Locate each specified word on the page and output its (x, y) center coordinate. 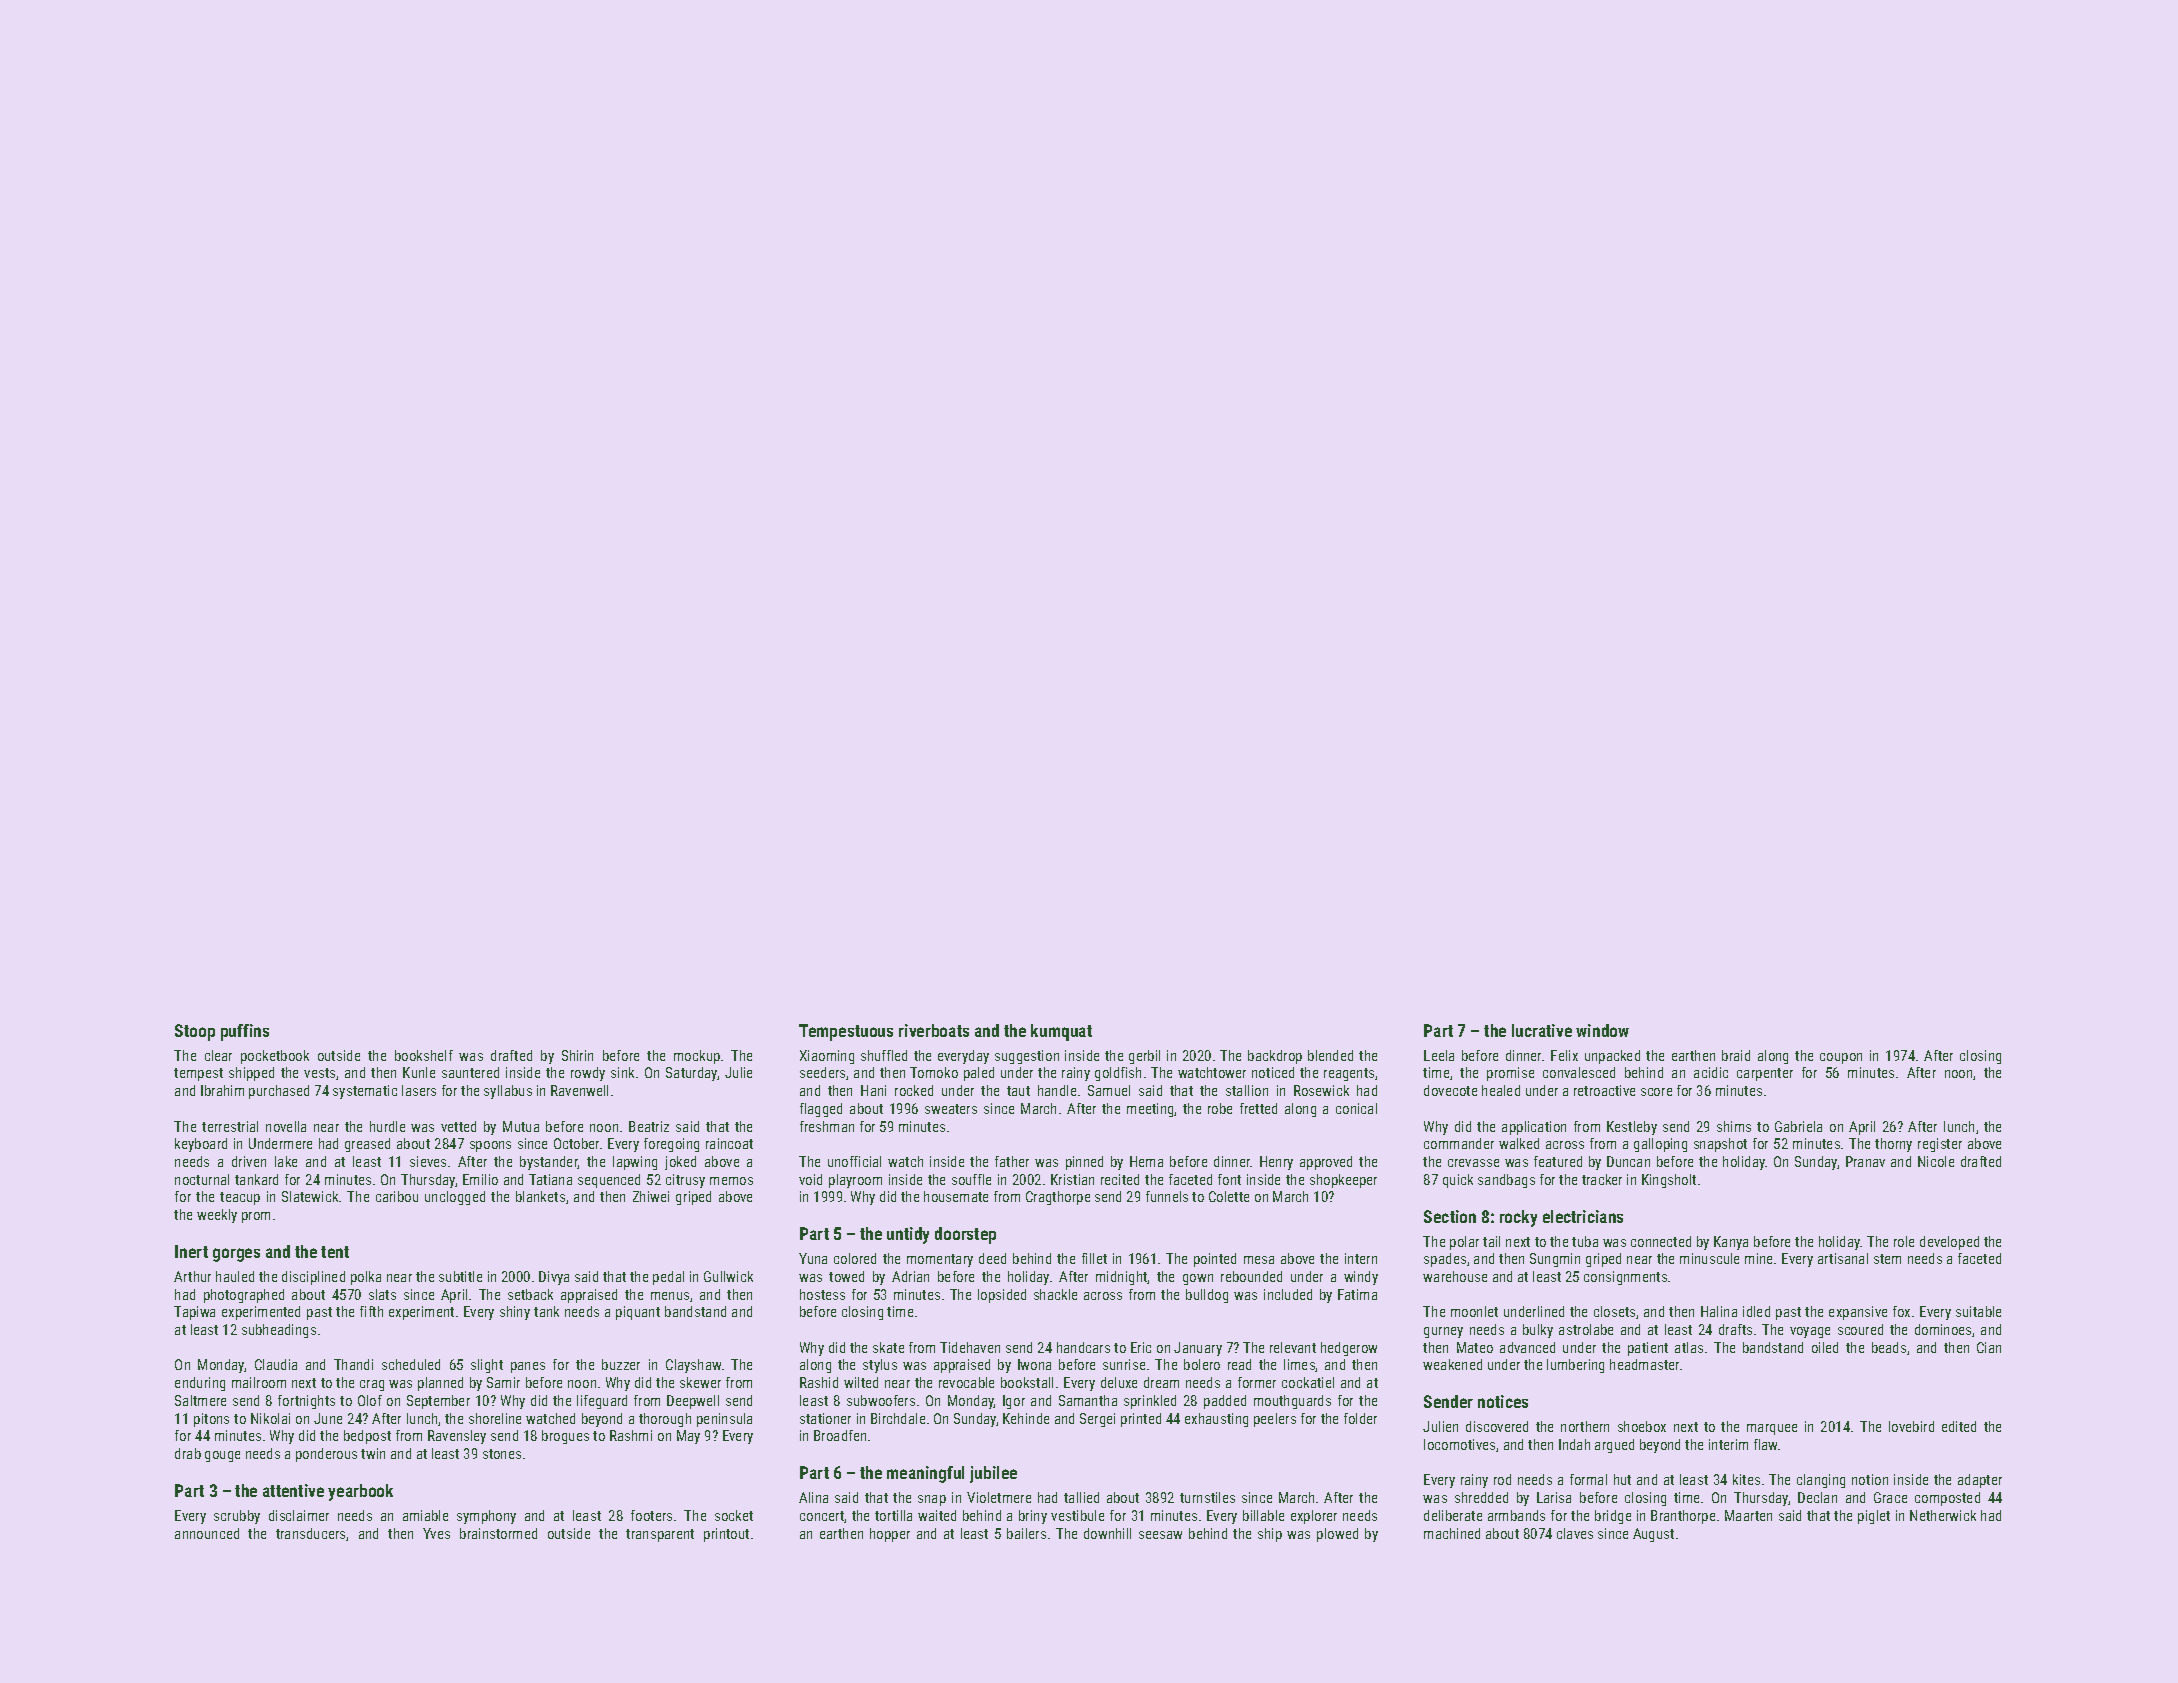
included (1288, 1294)
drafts (1735, 1329)
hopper (890, 1535)
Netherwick (1943, 1515)
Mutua (521, 1126)
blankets (540, 1196)
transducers (311, 1534)
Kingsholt (1669, 1181)
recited (1120, 1179)
